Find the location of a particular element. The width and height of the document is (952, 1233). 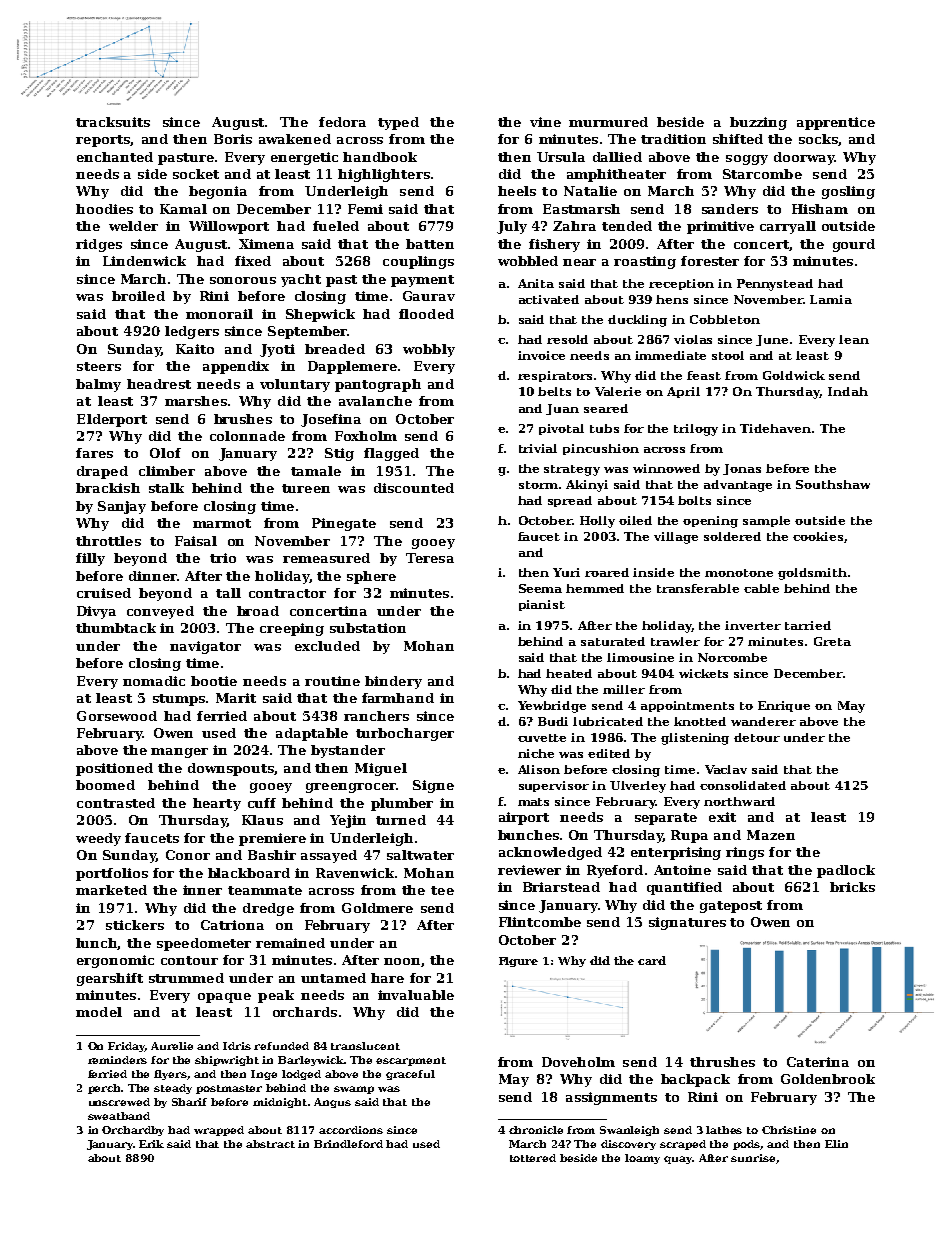

gatepost is located at coordinates (731, 907).
